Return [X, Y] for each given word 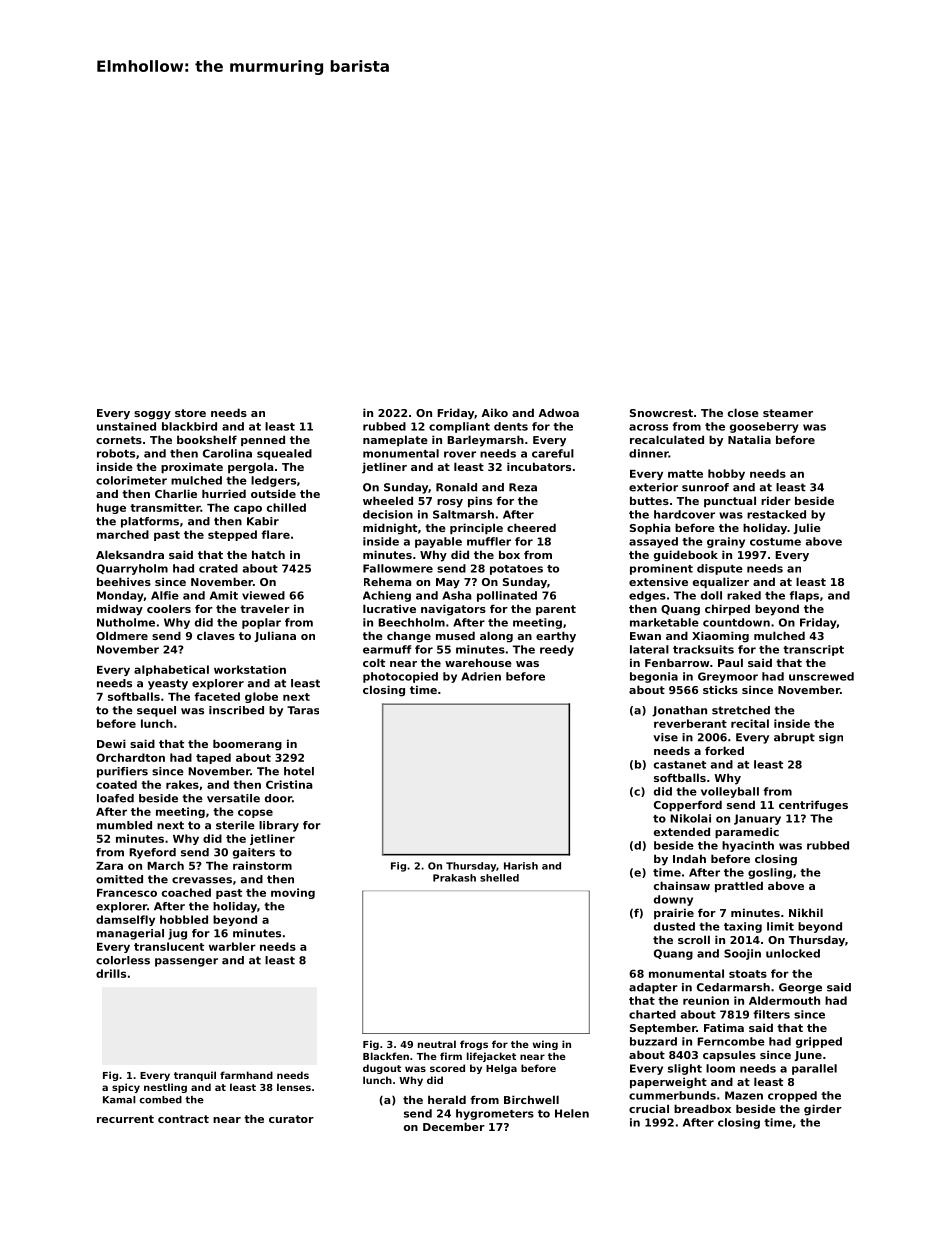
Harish [521, 866]
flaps [804, 596]
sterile [235, 825]
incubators [539, 466]
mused [455, 635]
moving [293, 893]
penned [263, 441]
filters [771, 1014]
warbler [232, 946]
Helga [501, 1069]
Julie [807, 528]
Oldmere [122, 635]
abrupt [794, 738]
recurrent [125, 1119]
